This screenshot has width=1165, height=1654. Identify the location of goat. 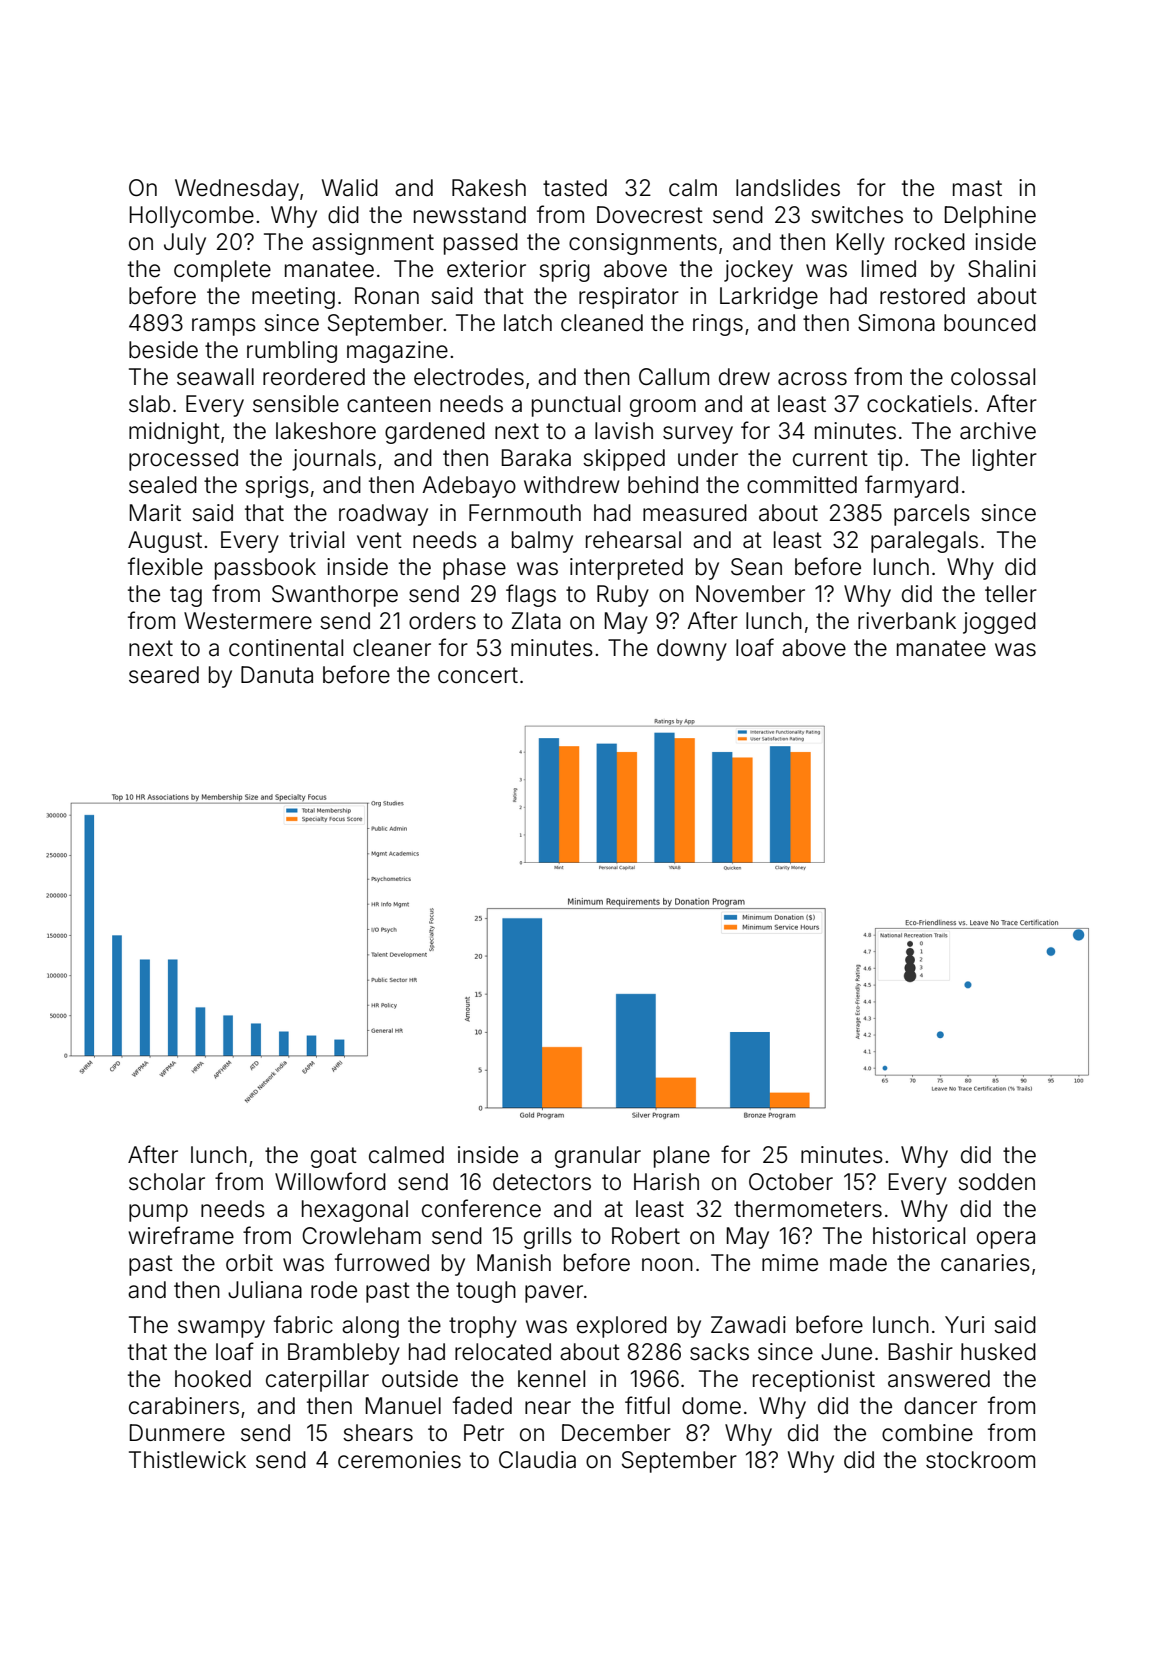
(334, 1157).
